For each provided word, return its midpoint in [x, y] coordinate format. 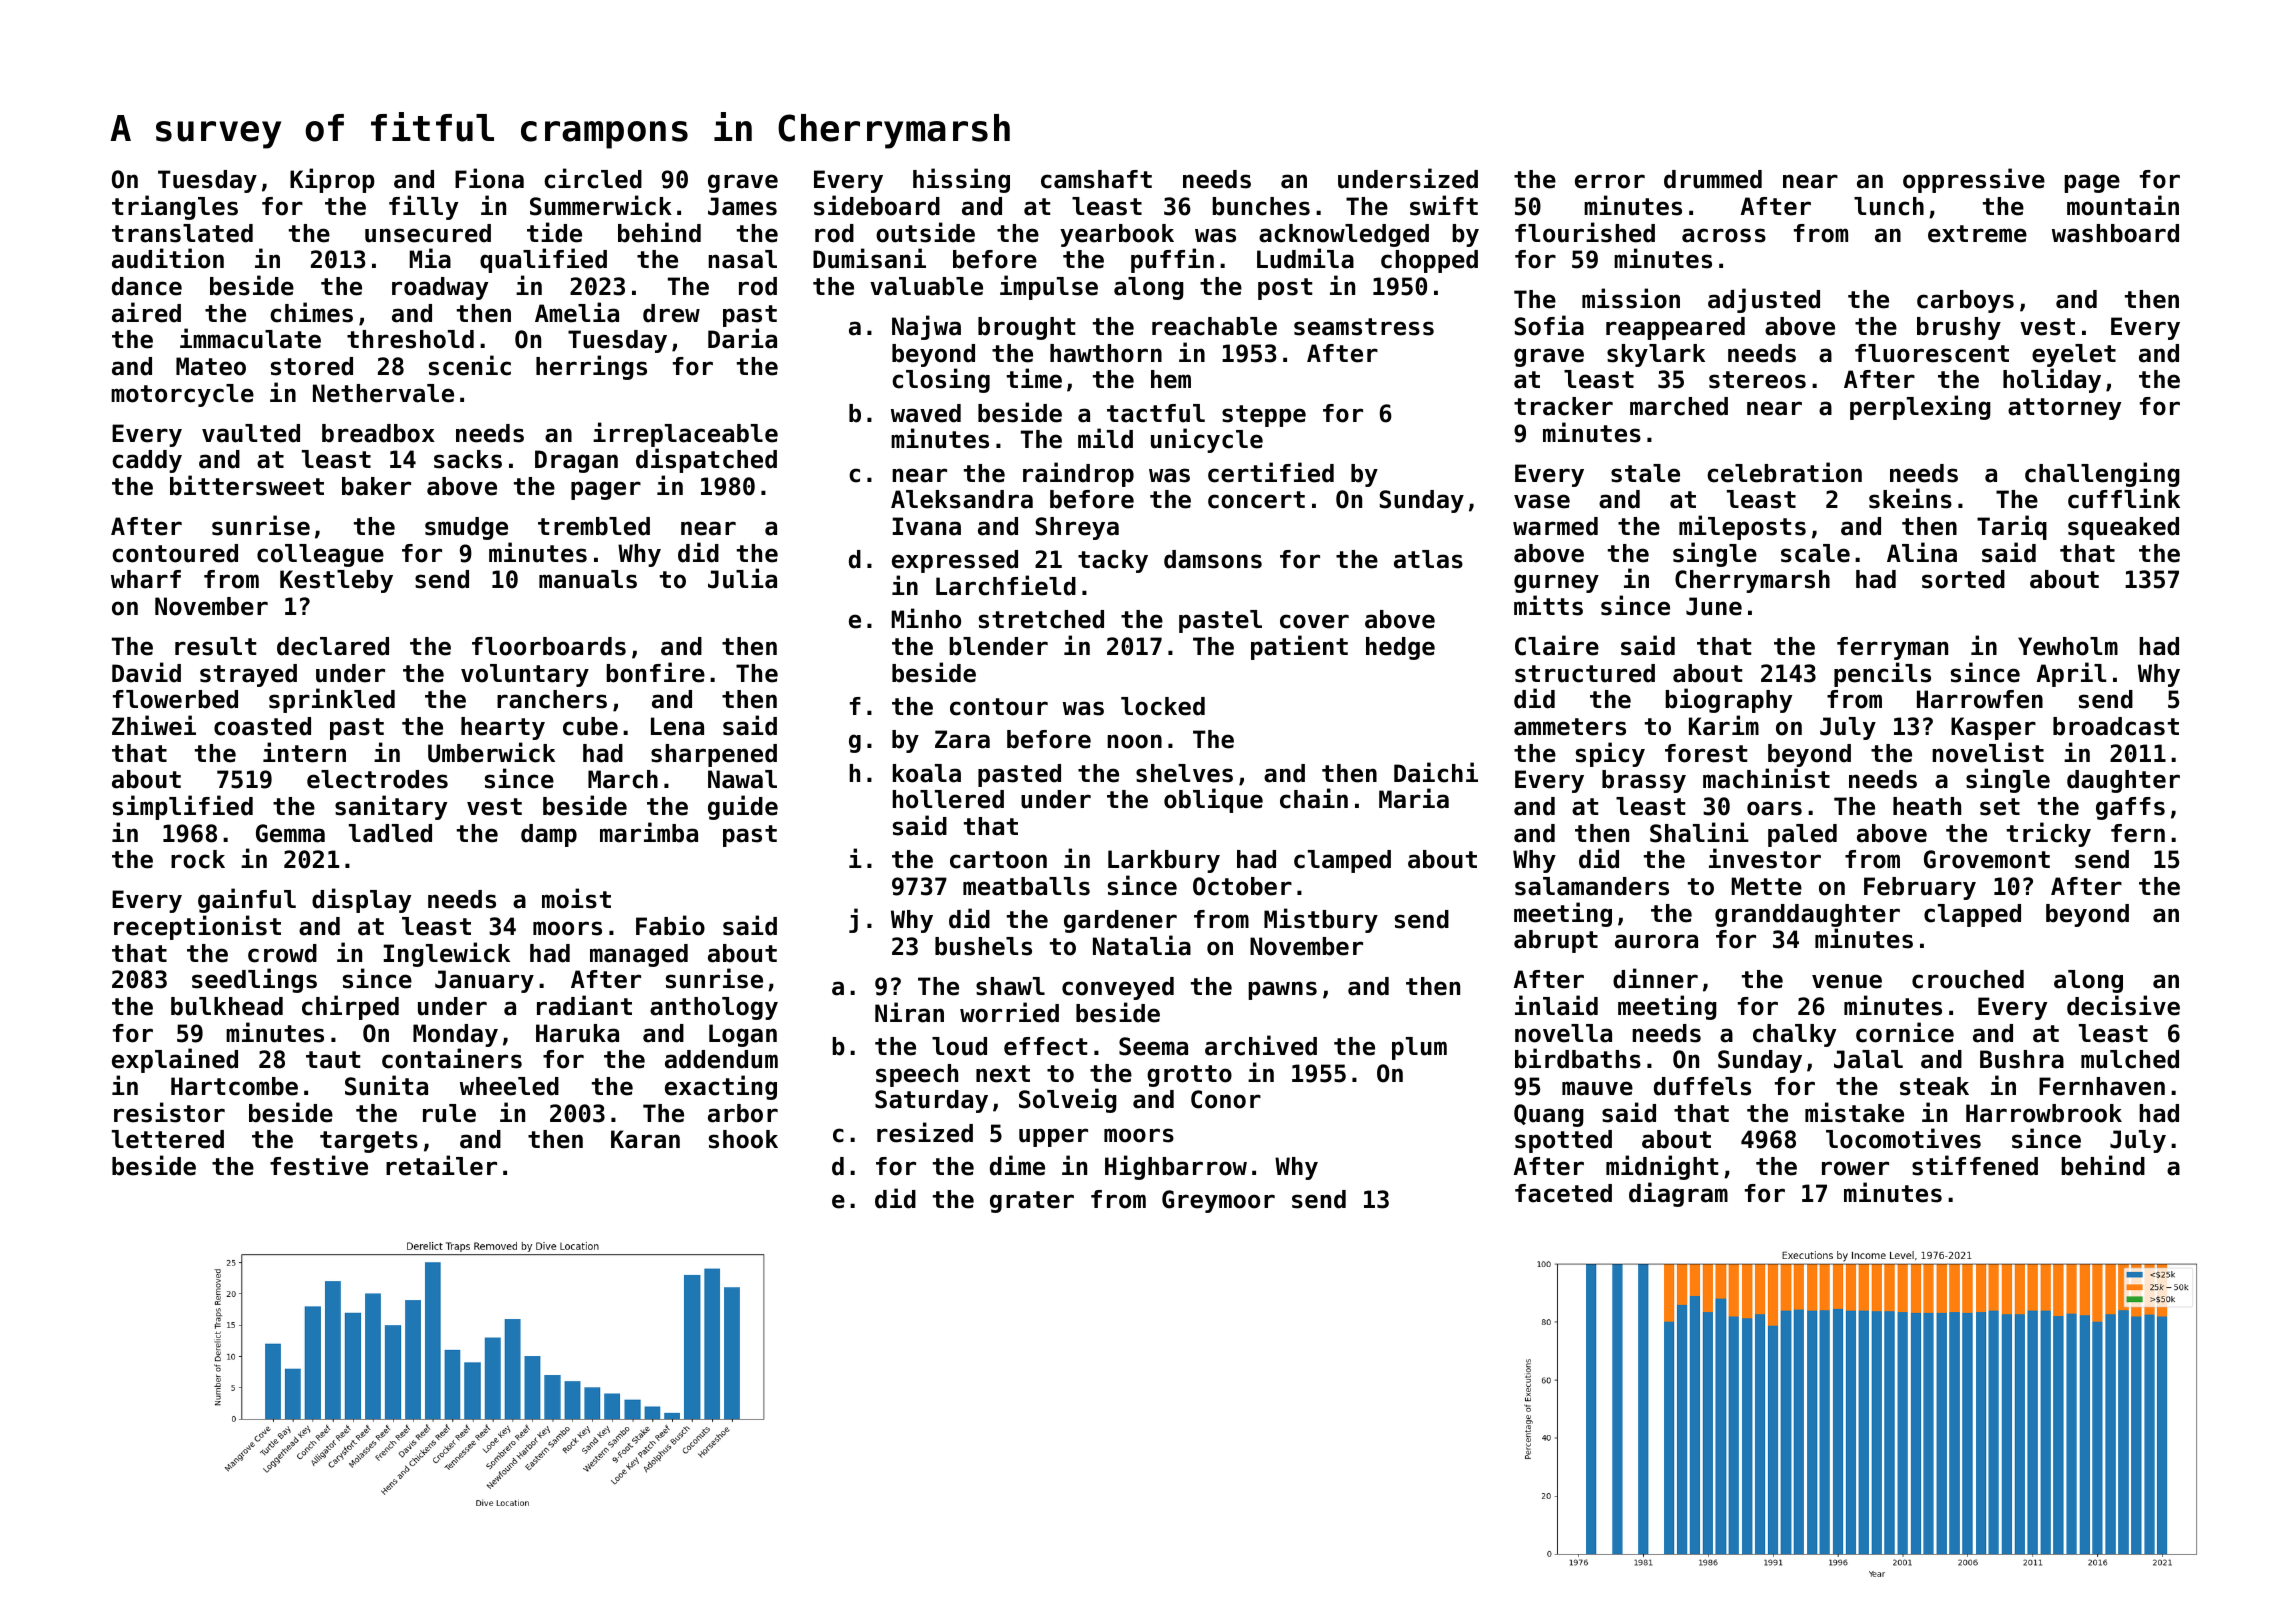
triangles [175, 207]
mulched [2130, 1059]
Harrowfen [1980, 699]
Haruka [577, 1033]
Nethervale [383, 393]
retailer [441, 1165]
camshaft [1096, 179]
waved [926, 413]
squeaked [2123, 528]
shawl [1010, 986]
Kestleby [336, 581]
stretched [1041, 619]
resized [925, 1132]
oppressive [1974, 180]
